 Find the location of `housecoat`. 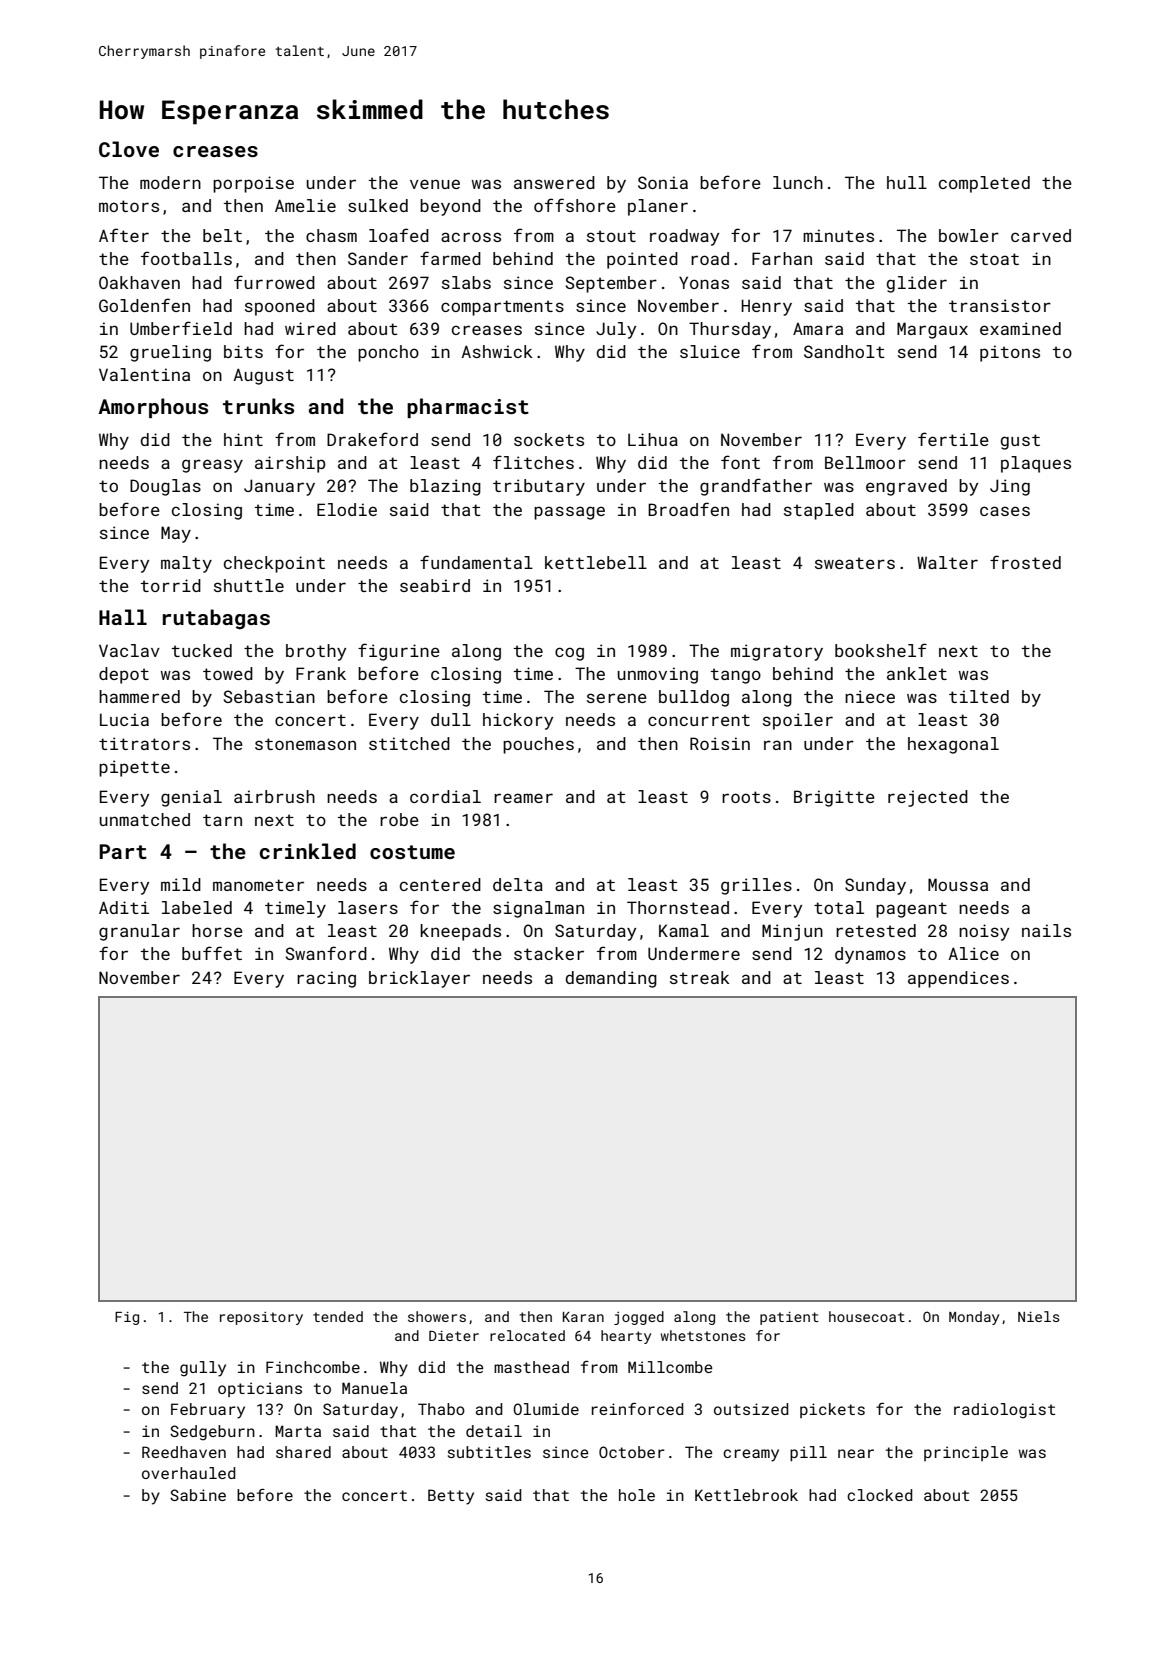

housecoat is located at coordinates (867, 1316).
